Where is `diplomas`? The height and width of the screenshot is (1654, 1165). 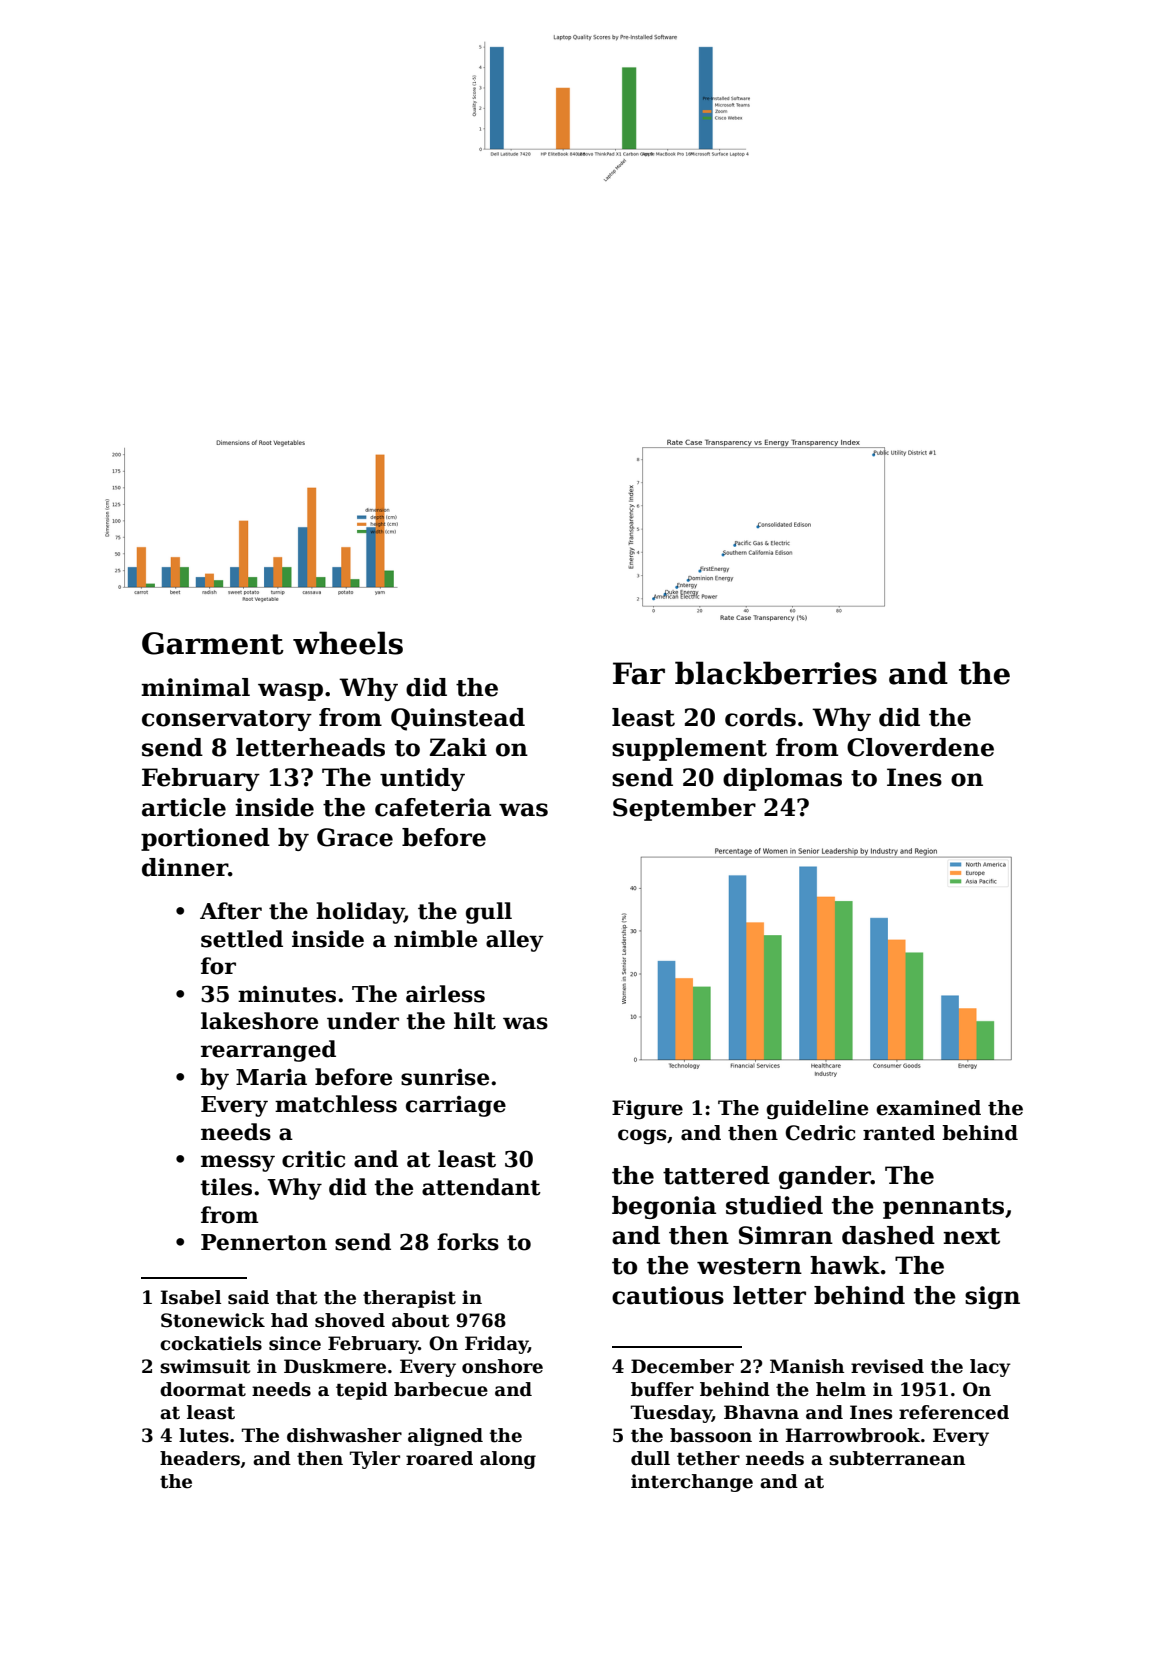
diplomas is located at coordinates (782, 779).
